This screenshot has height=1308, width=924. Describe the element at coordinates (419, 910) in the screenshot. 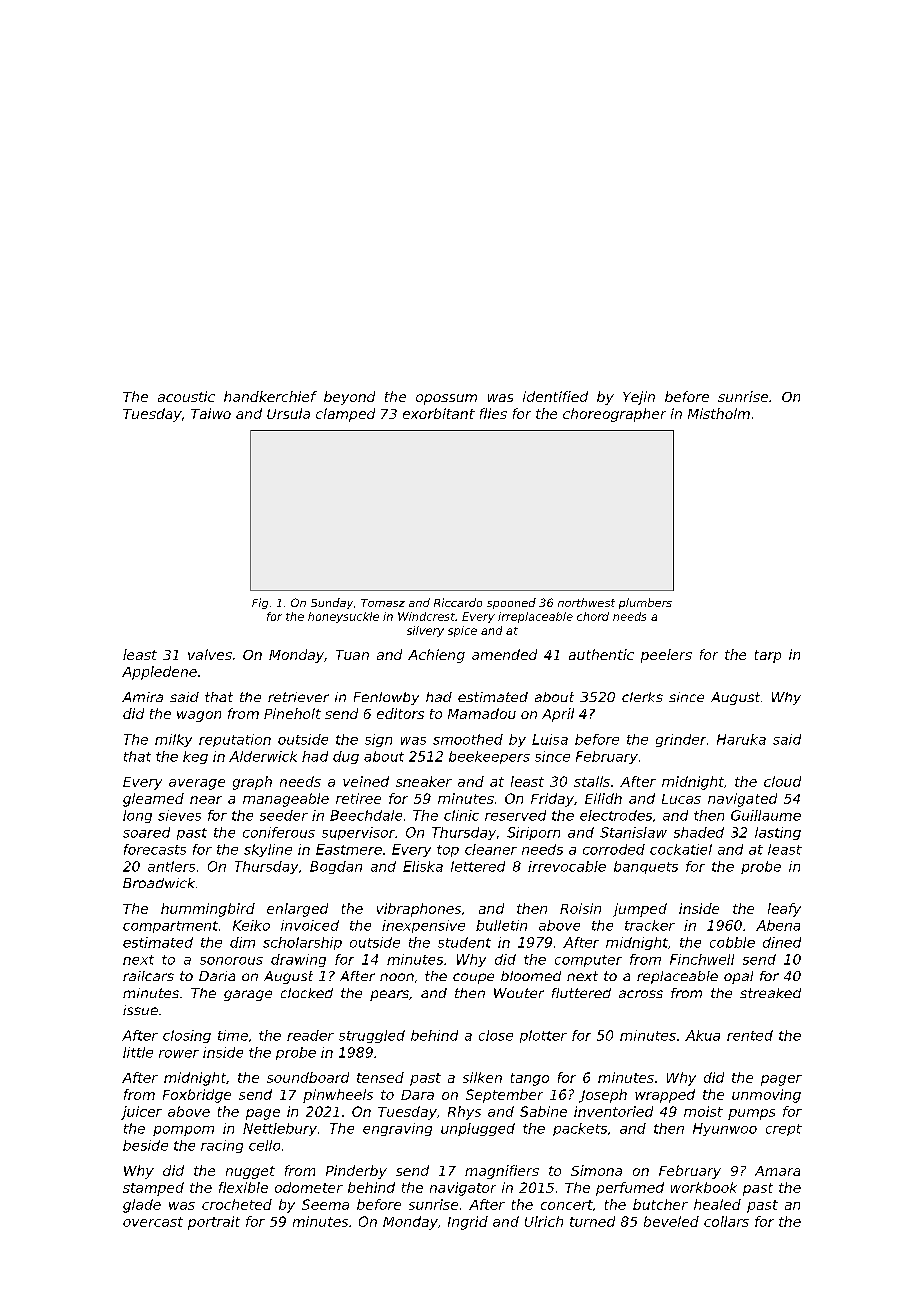

I see `vibraphones` at that location.
